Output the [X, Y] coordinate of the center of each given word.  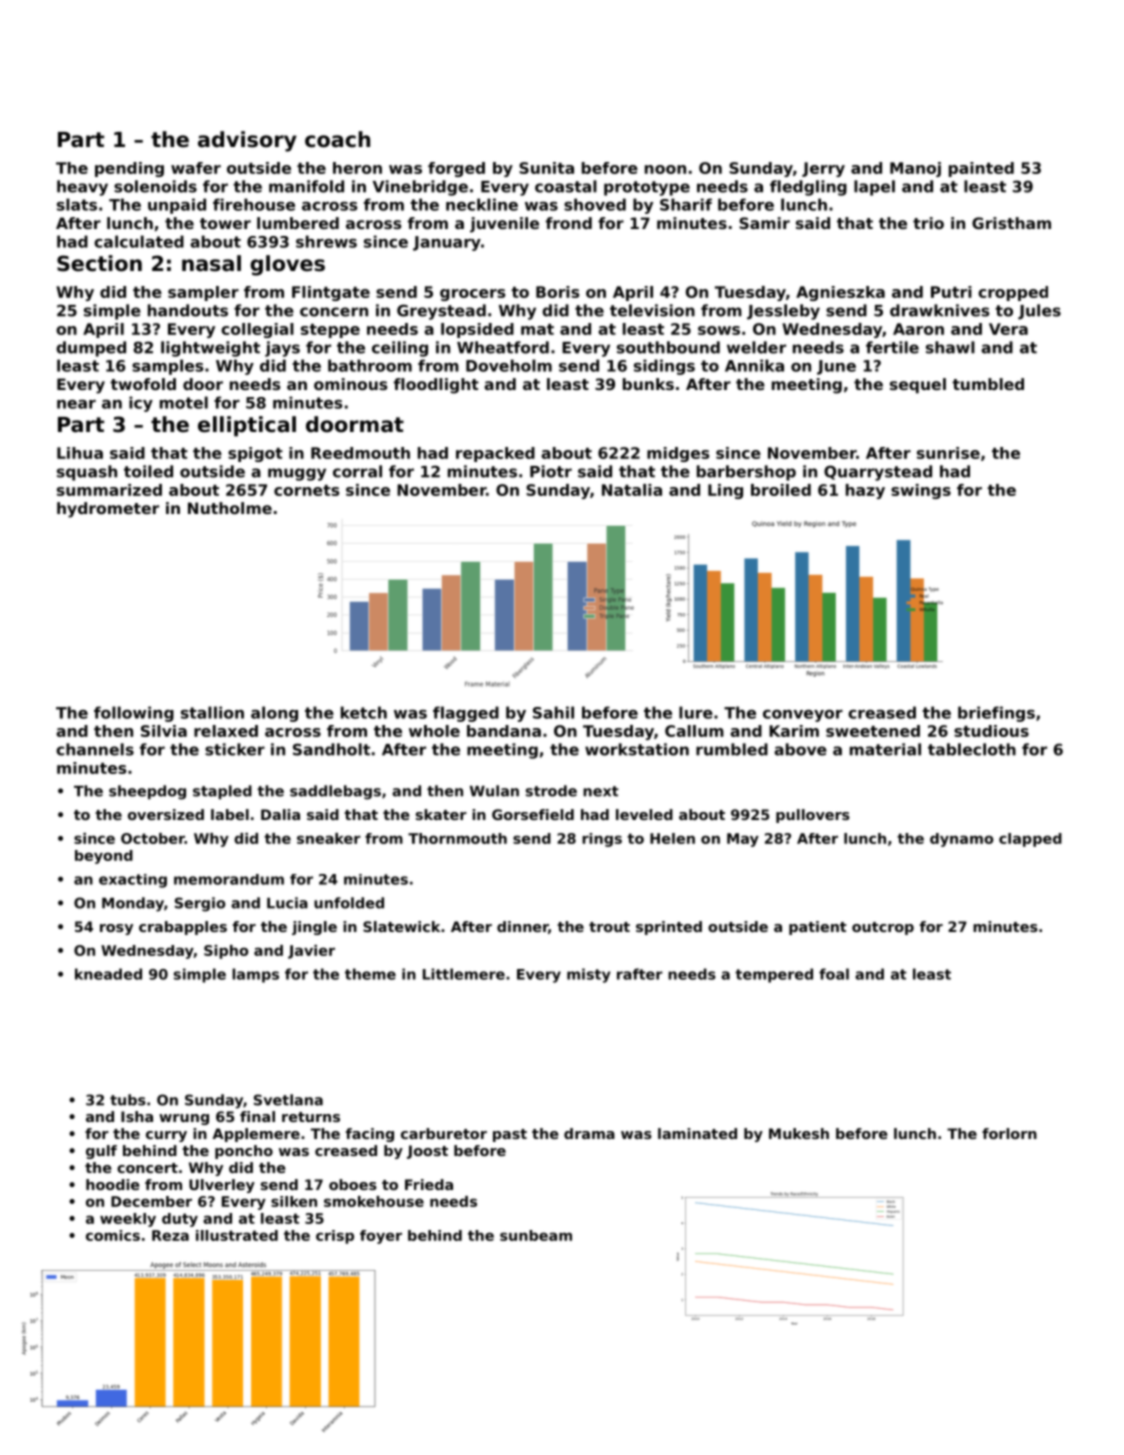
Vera [1008, 329]
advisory [247, 141]
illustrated [237, 1235]
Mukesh [799, 1133]
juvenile [504, 225]
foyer [381, 1237]
